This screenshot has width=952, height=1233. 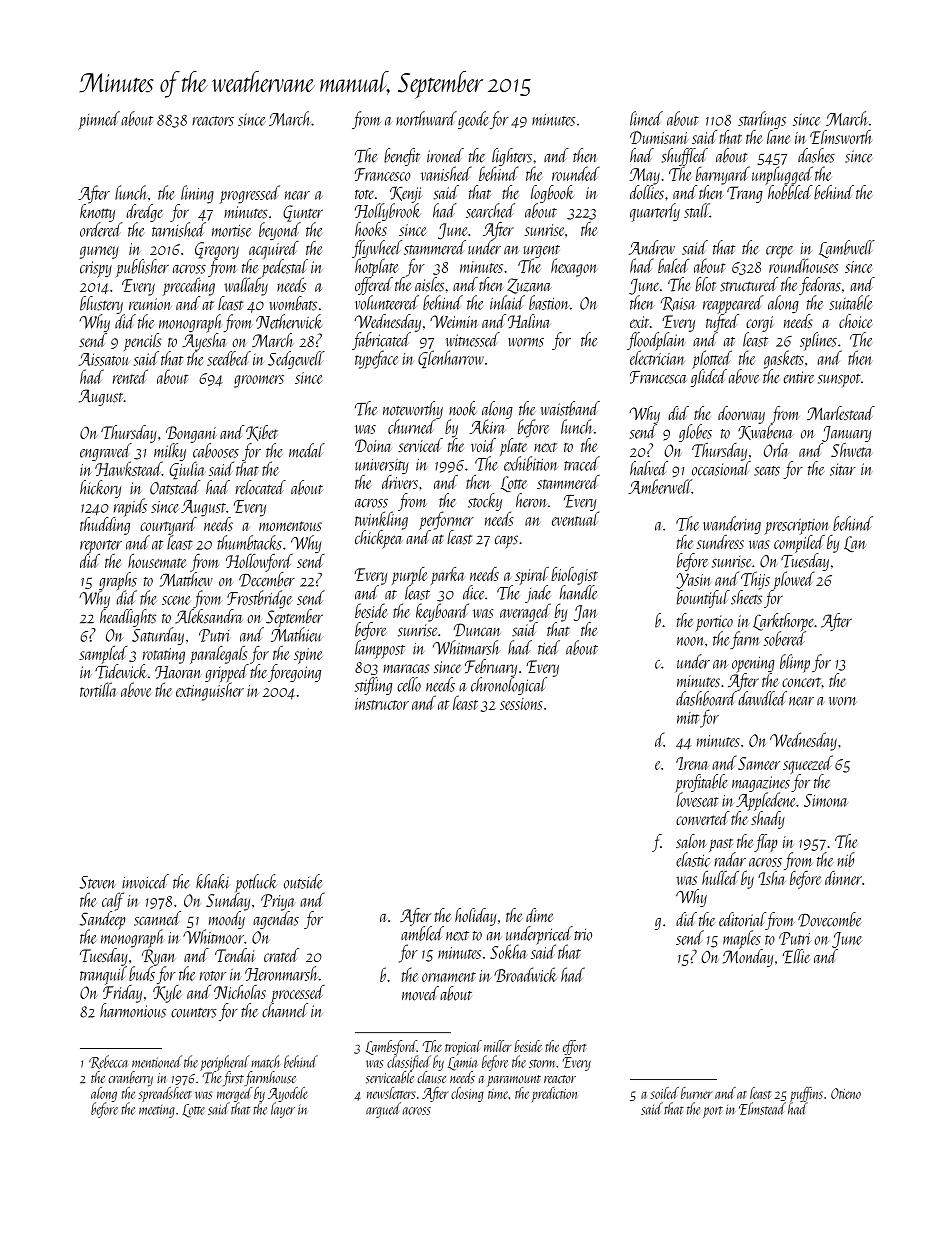 I want to click on noon, so click(x=690, y=641).
